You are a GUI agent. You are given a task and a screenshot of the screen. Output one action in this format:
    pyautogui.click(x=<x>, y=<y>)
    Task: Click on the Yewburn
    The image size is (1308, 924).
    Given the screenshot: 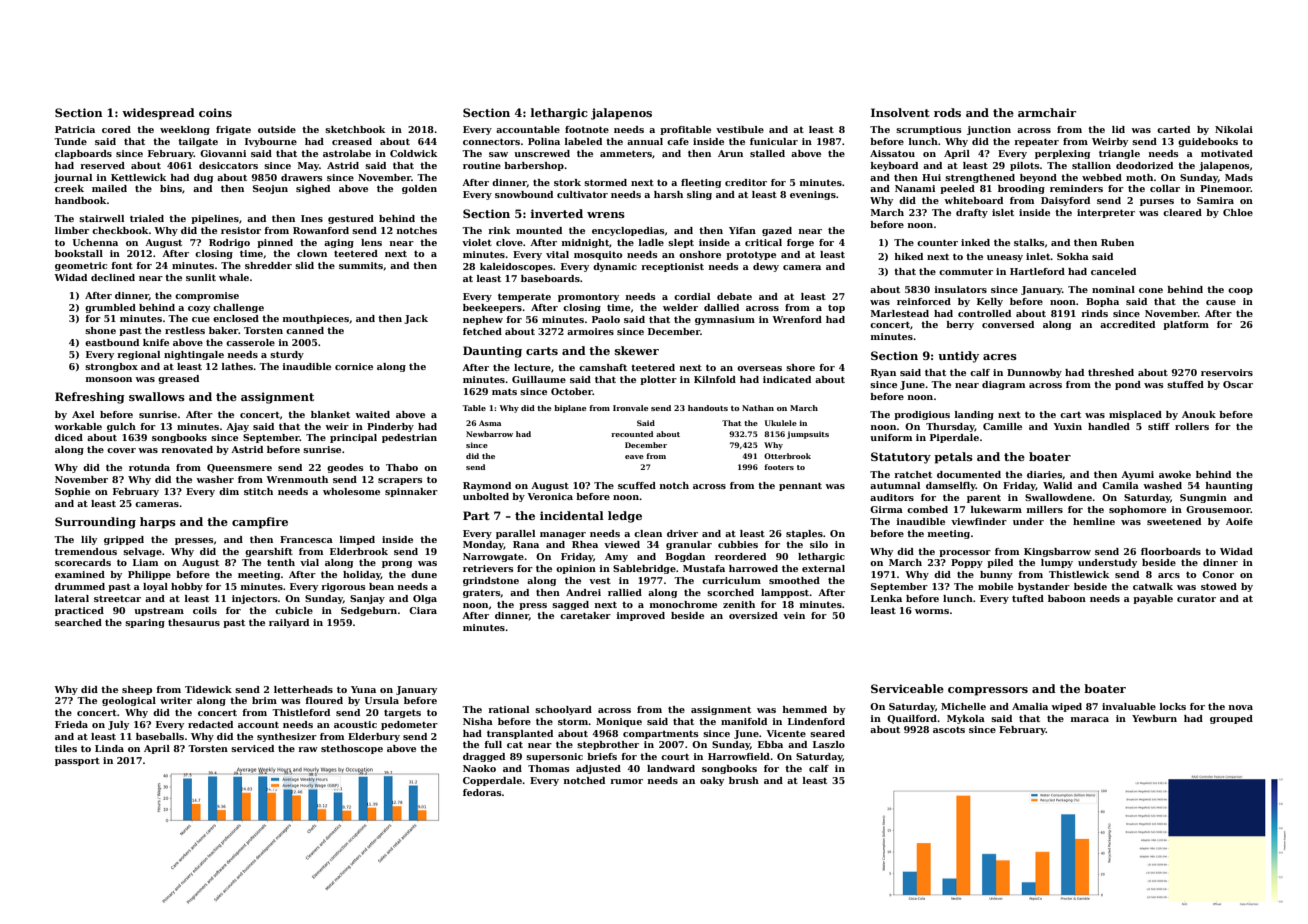 What is the action you would take?
    pyautogui.click(x=1154, y=718)
